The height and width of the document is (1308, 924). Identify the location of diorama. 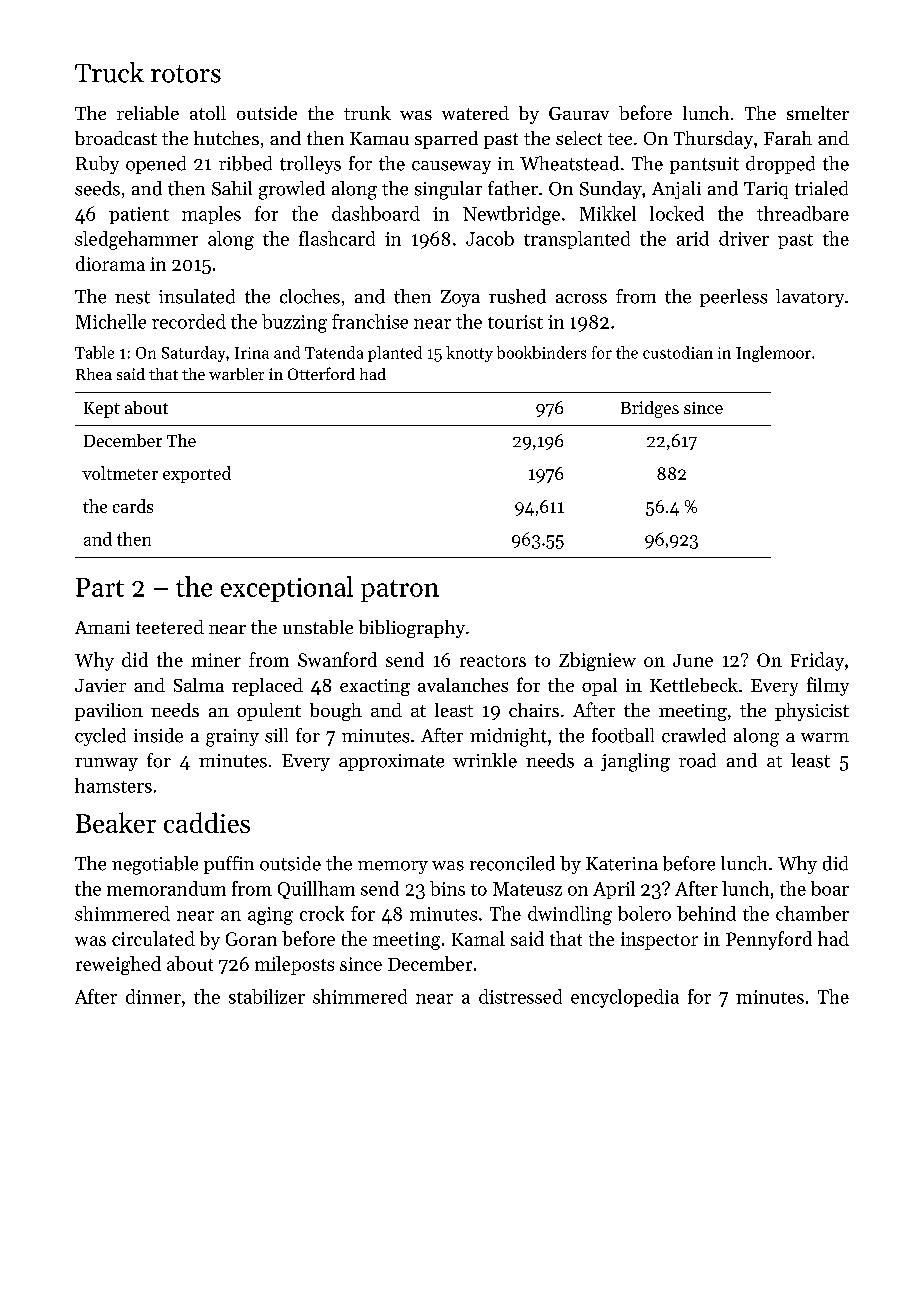
(110, 263).
